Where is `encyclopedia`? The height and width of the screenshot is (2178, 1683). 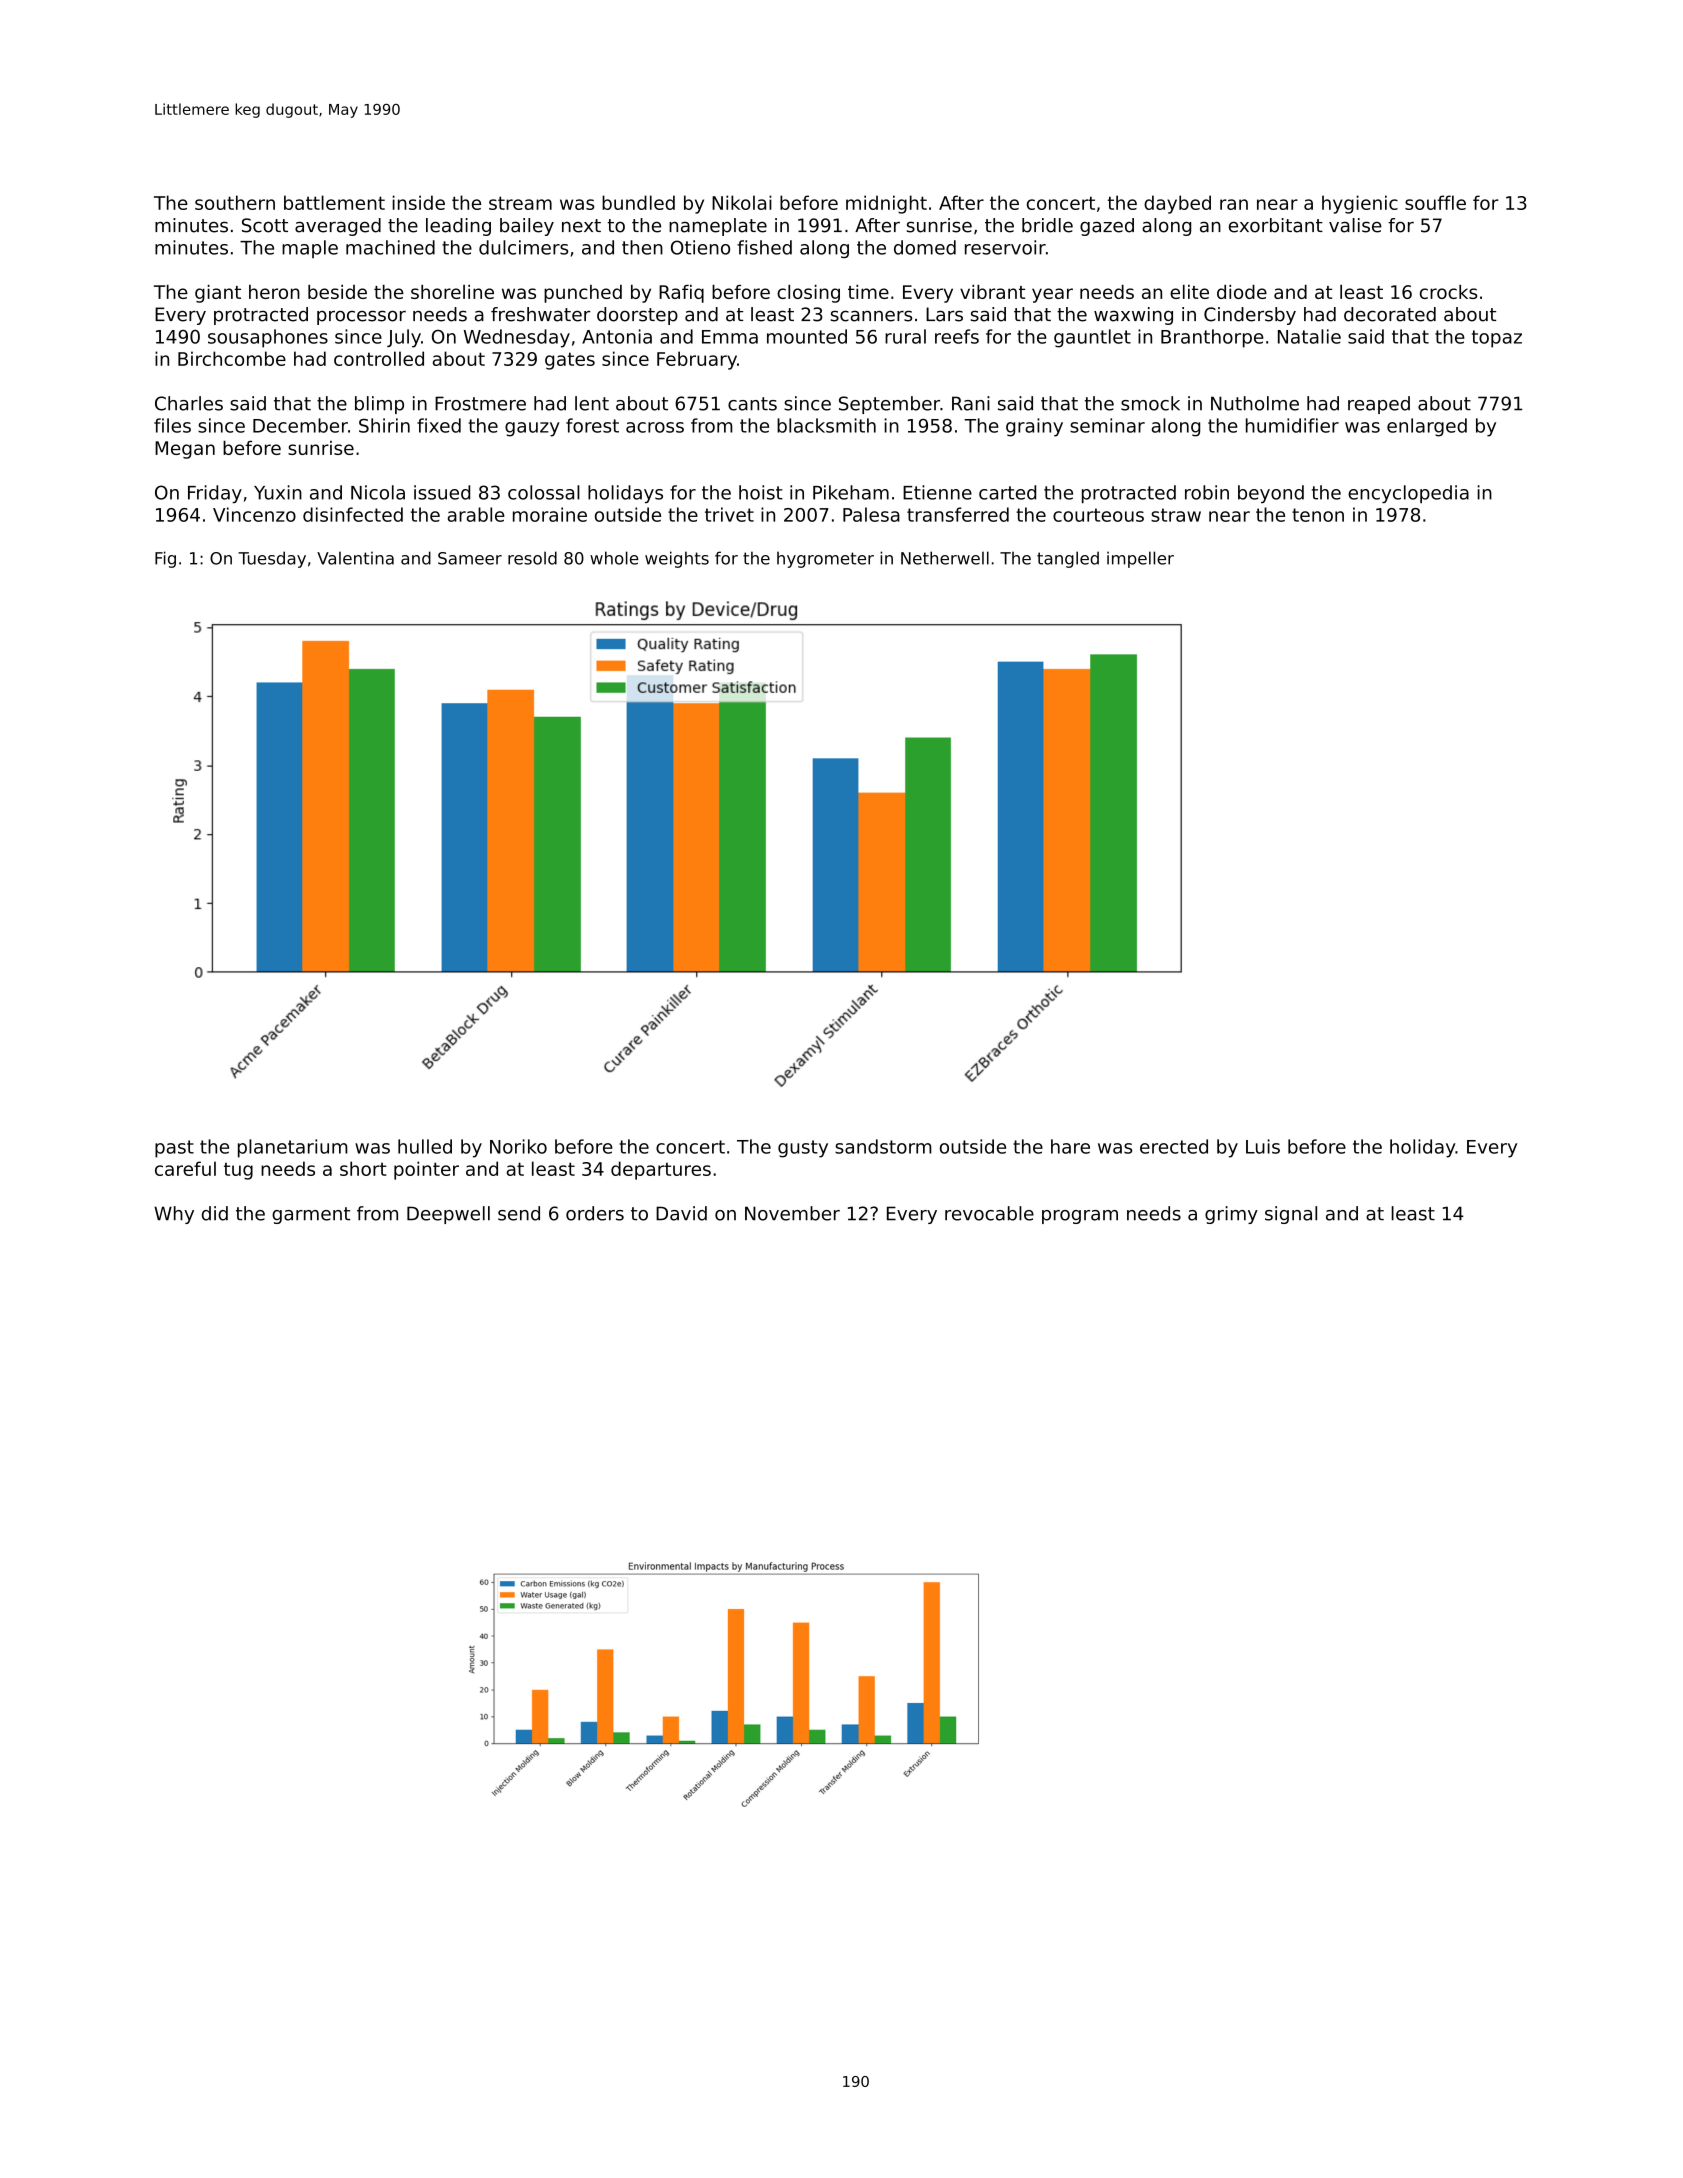
encyclopedia is located at coordinates (1408, 494).
